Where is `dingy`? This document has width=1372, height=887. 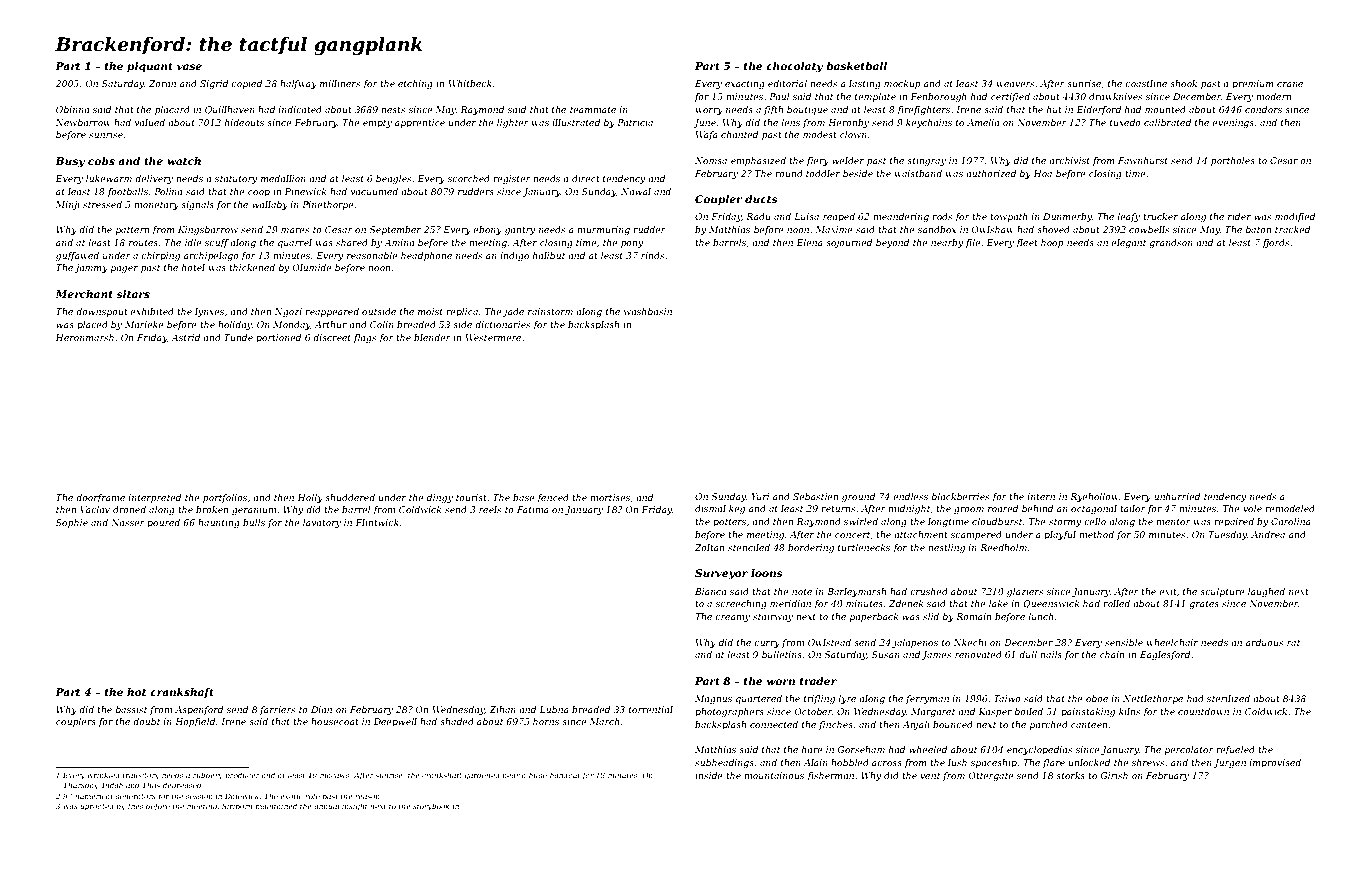 dingy is located at coordinates (440, 498).
